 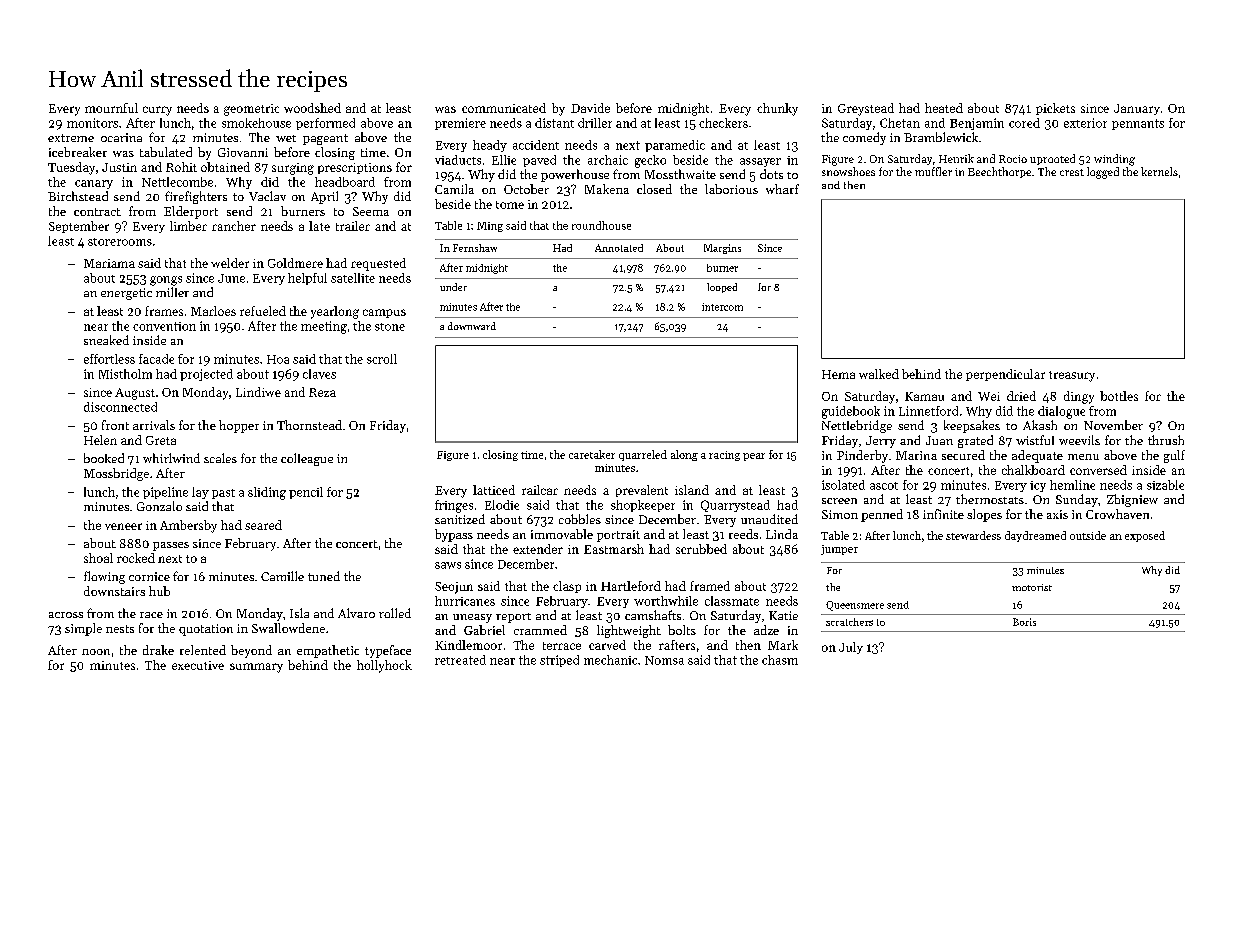 I want to click on communicated, so click(x=504, y=108).
